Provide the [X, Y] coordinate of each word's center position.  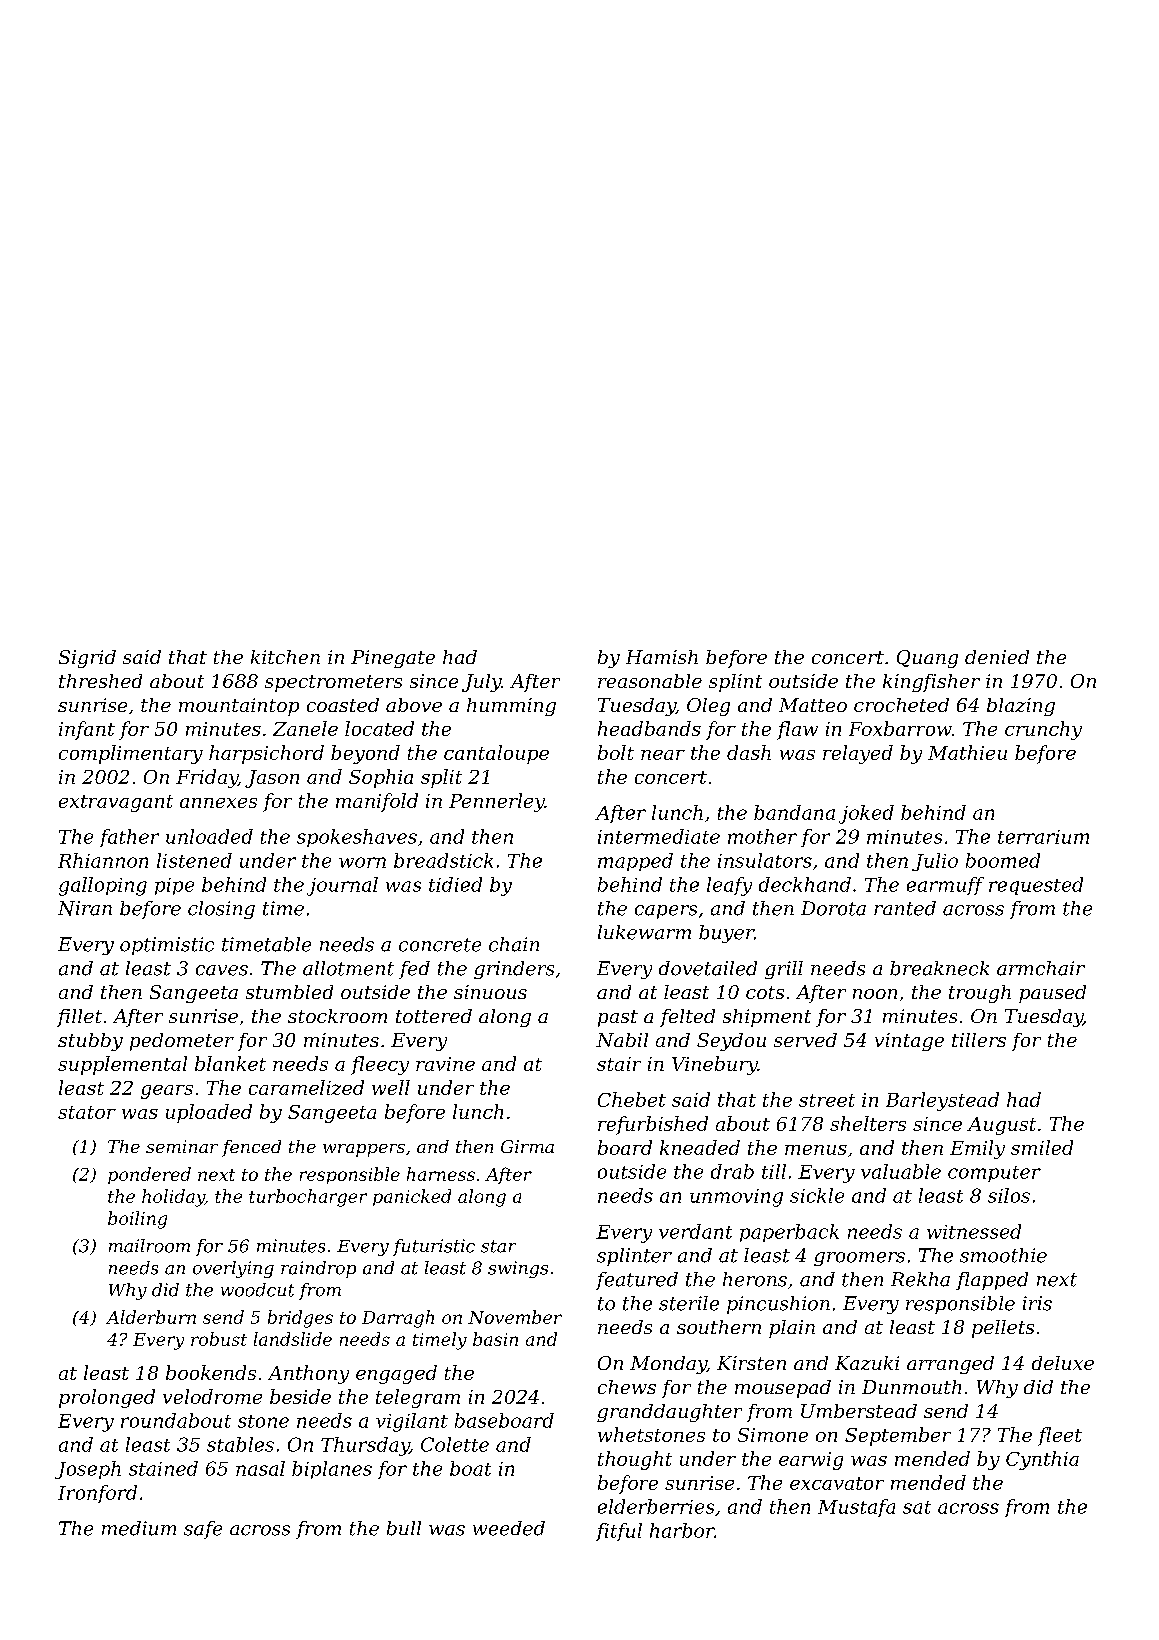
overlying [233, 1269]
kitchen [285, 657]
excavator [837, 1483]
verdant [695, 1231]
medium [139, 1528]
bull [404, 1528]
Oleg [708, 707]
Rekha [920, 1279]
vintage [909, 1042]
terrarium [1043, 837]
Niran [85, 908]
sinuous [490, 992]
